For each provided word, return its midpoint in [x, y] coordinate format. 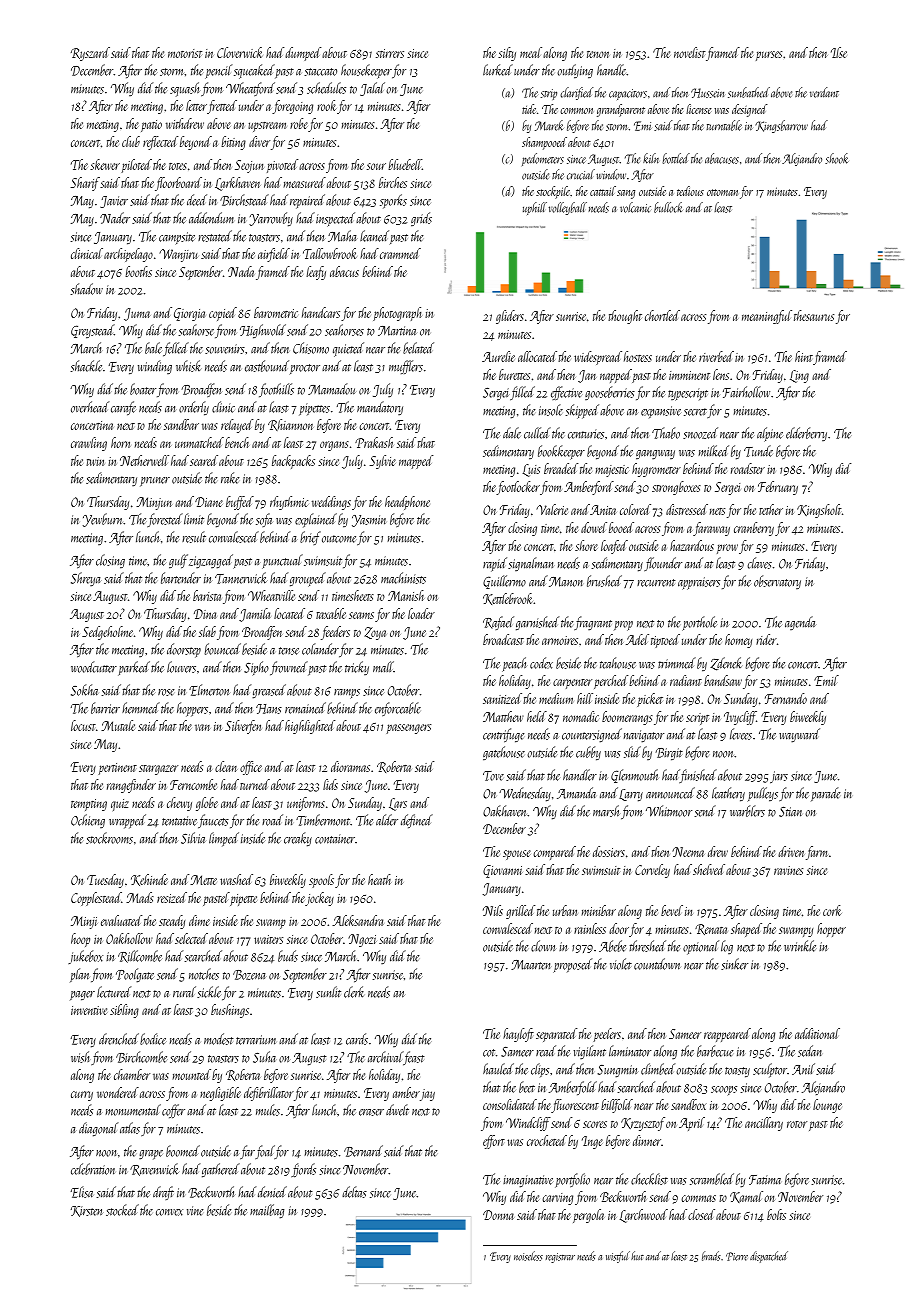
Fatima [765, 1180]
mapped [416, 462]
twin [95, 461]
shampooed [544, 143]
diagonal [98, 1129]
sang [626, 194]
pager [82, 996]
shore [586, 545]
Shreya [85, 579]
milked [713, 451]
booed [621, 527]
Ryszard [90, 54]
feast [414, 1058]
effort [494, 1142]
